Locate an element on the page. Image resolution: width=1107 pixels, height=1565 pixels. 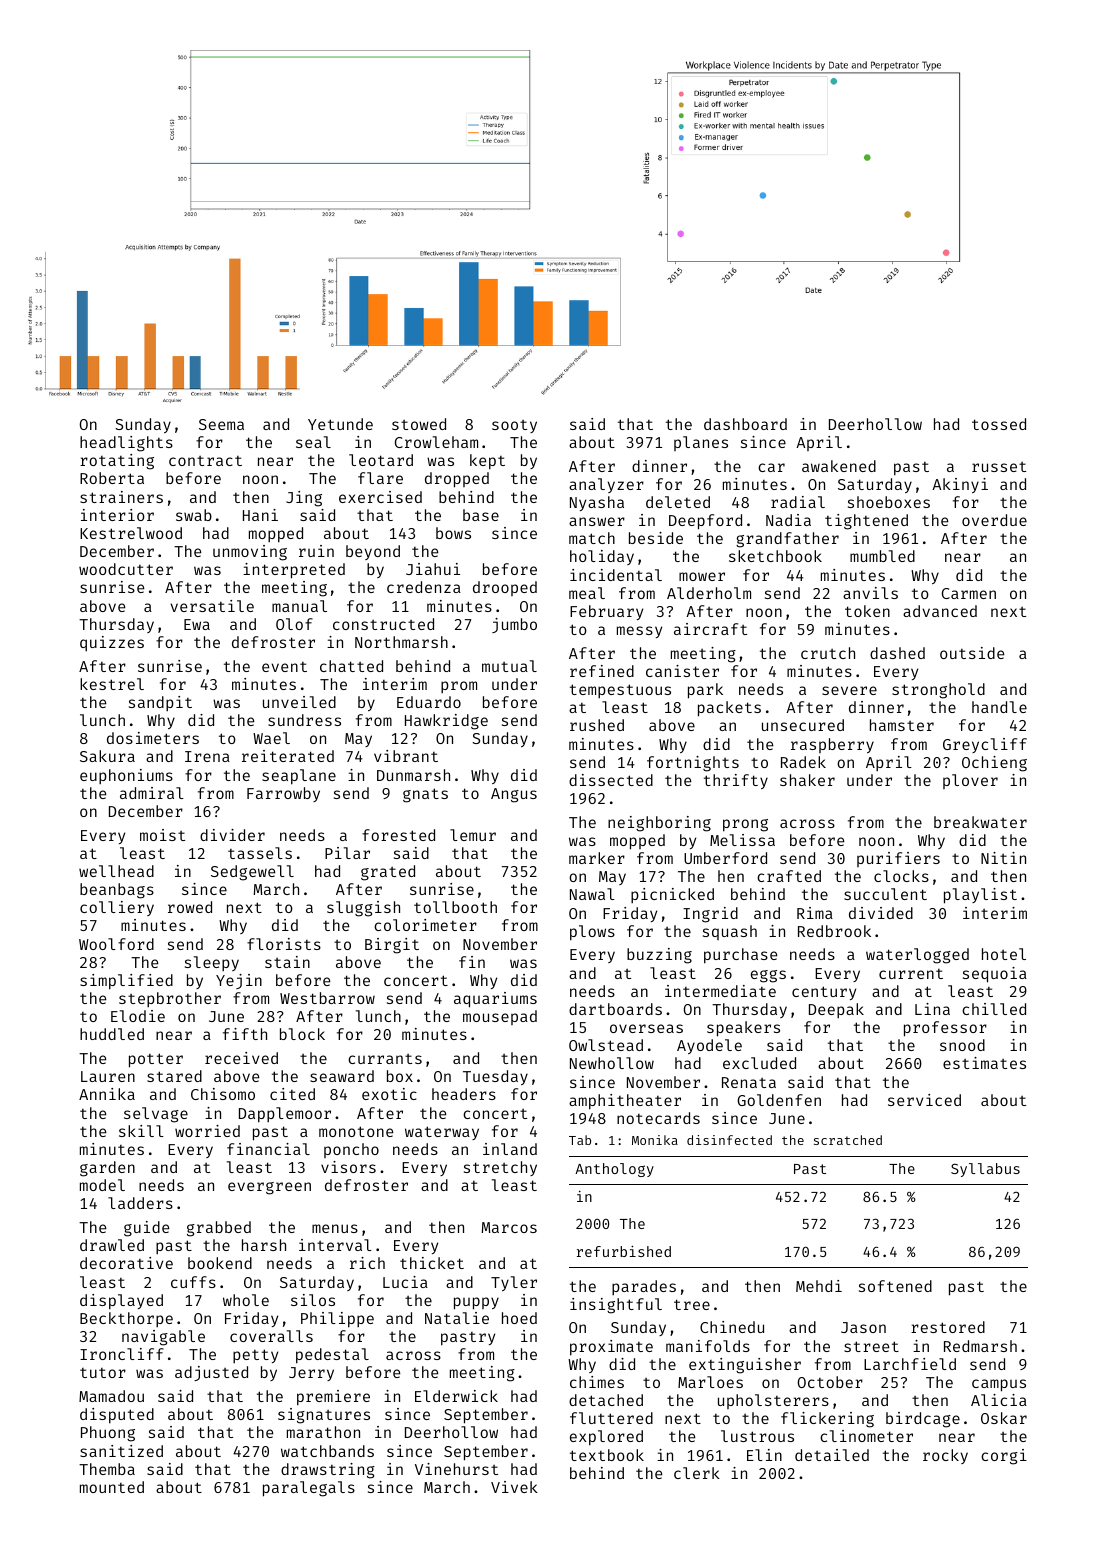
tossed is located at coordinates (999, 424).
